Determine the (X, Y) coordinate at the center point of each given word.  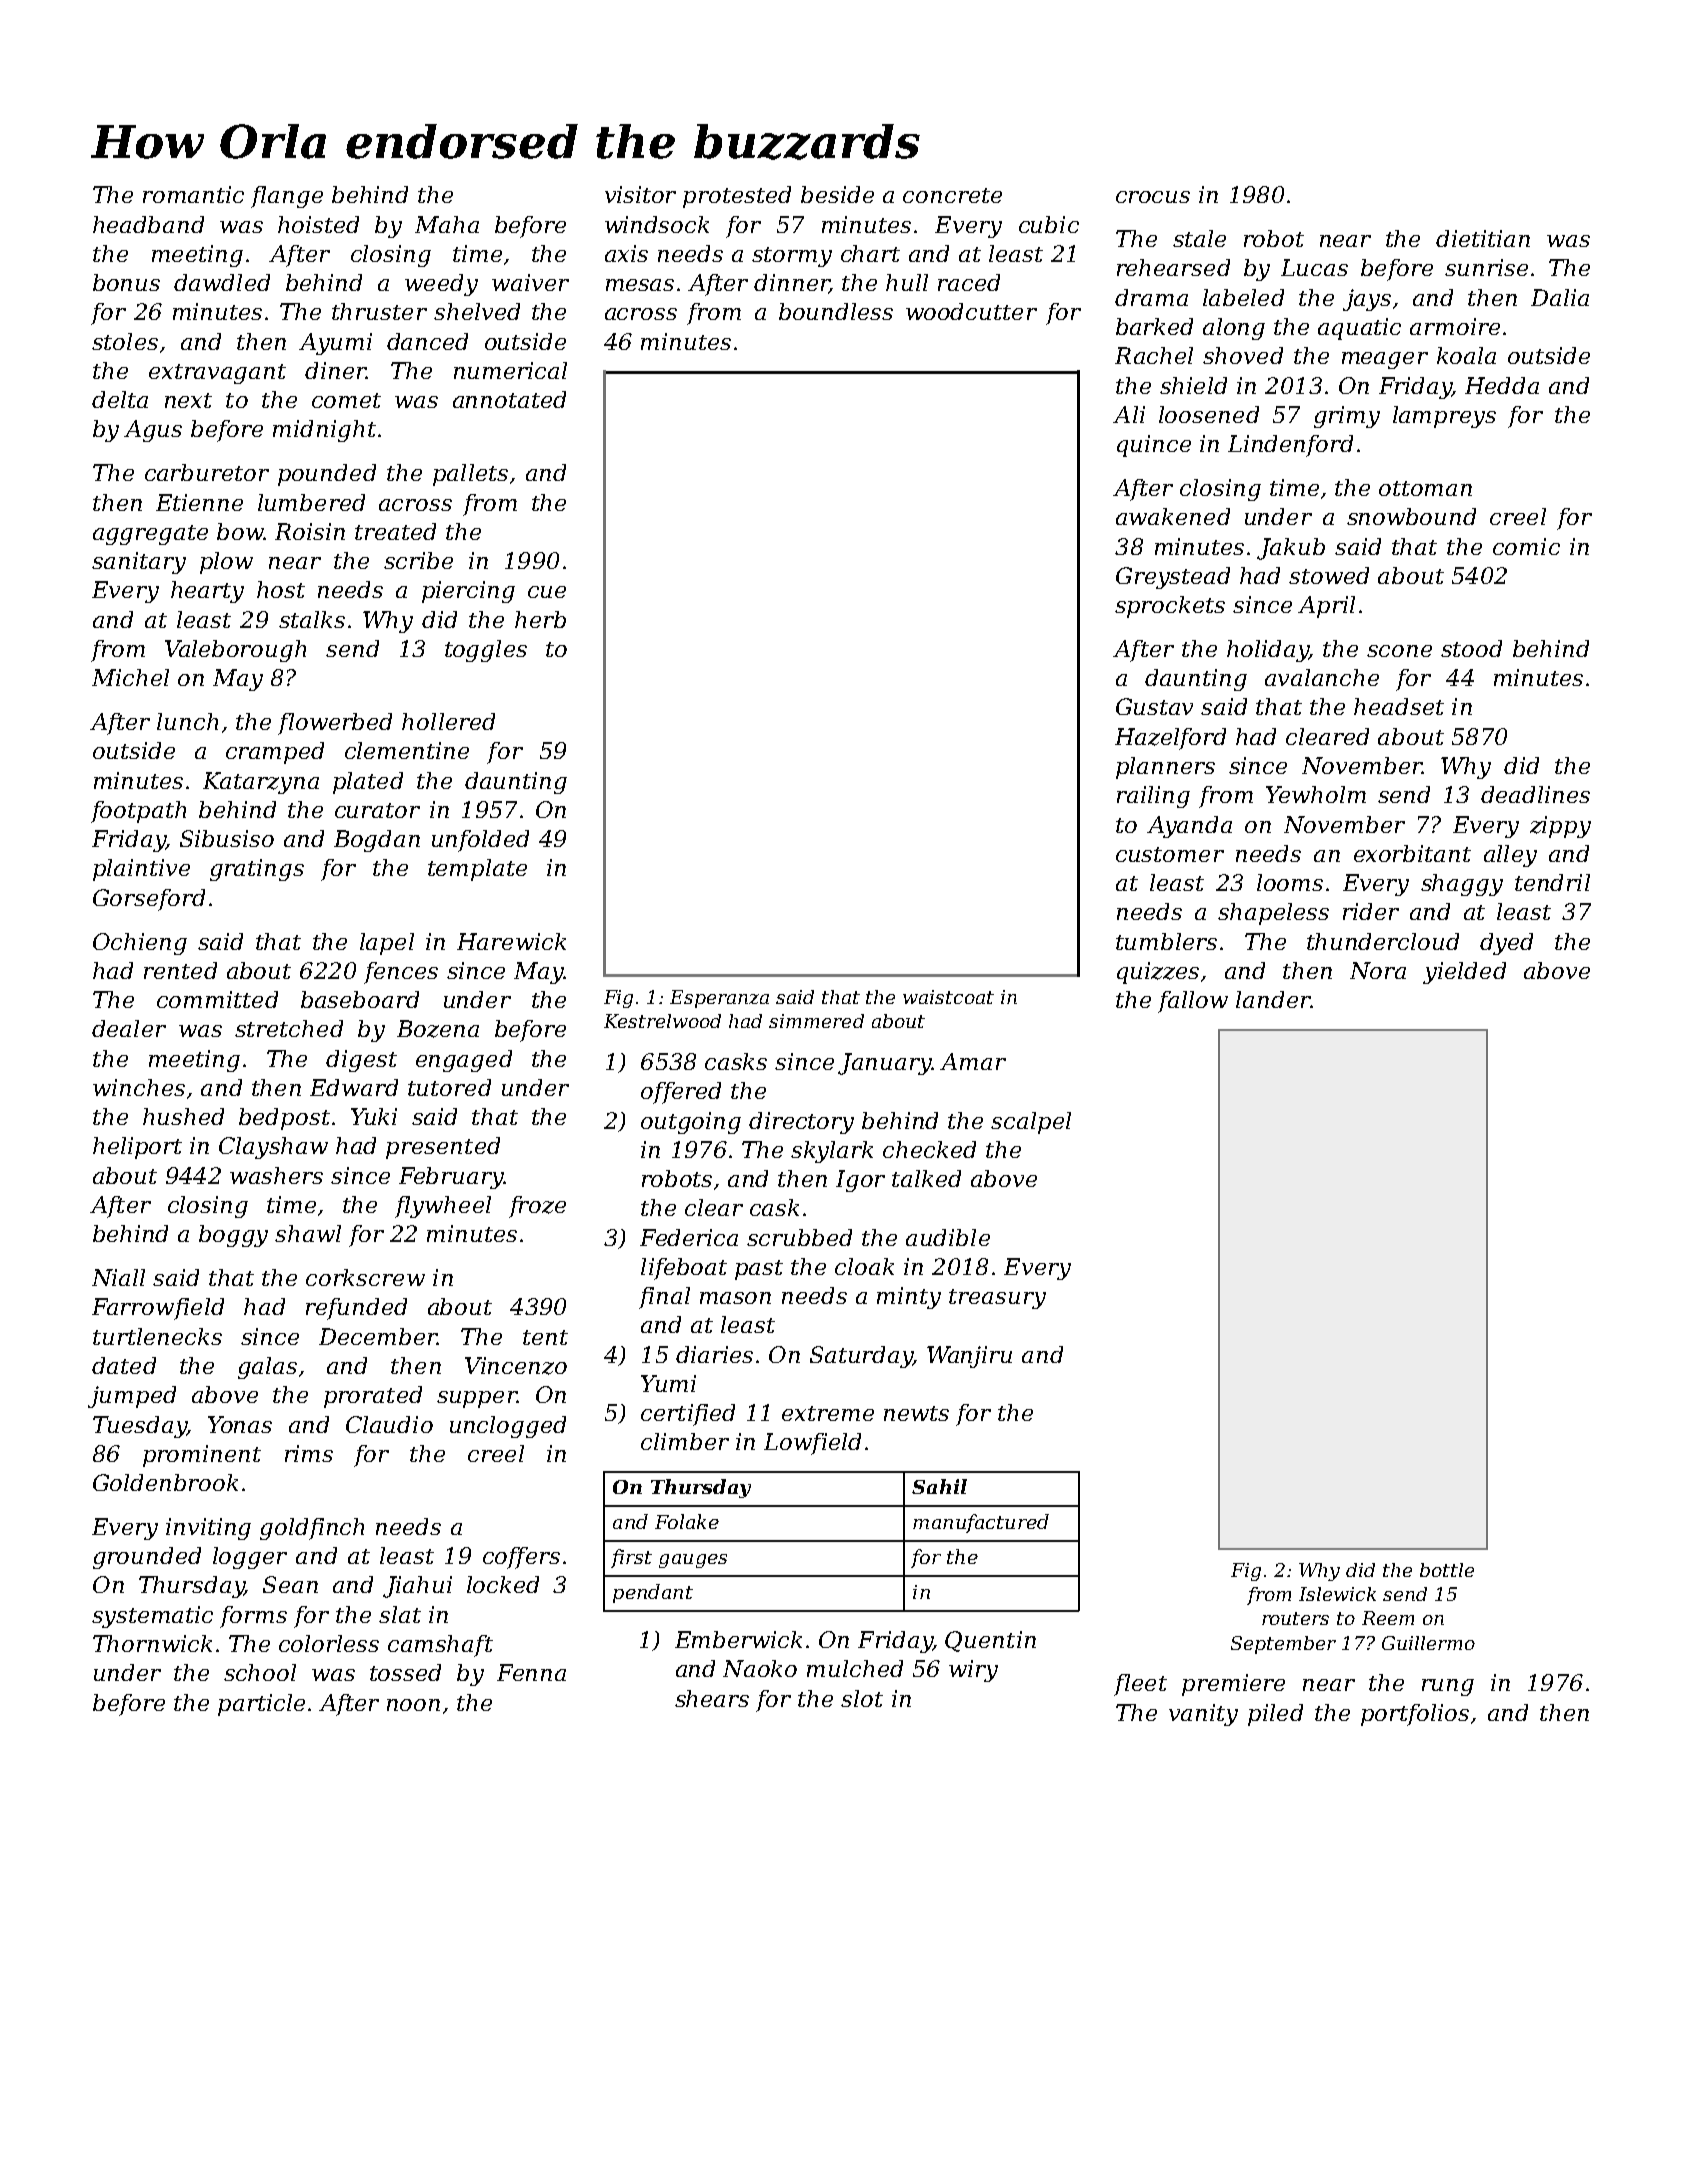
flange (287, 197)
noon (413, 1705)
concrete (952, 195)
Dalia (1560, 297)
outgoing (691, 1123)
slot (862, 1698)
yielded (1464, 973)
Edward (354, 1087)
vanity (1203, 1715)
